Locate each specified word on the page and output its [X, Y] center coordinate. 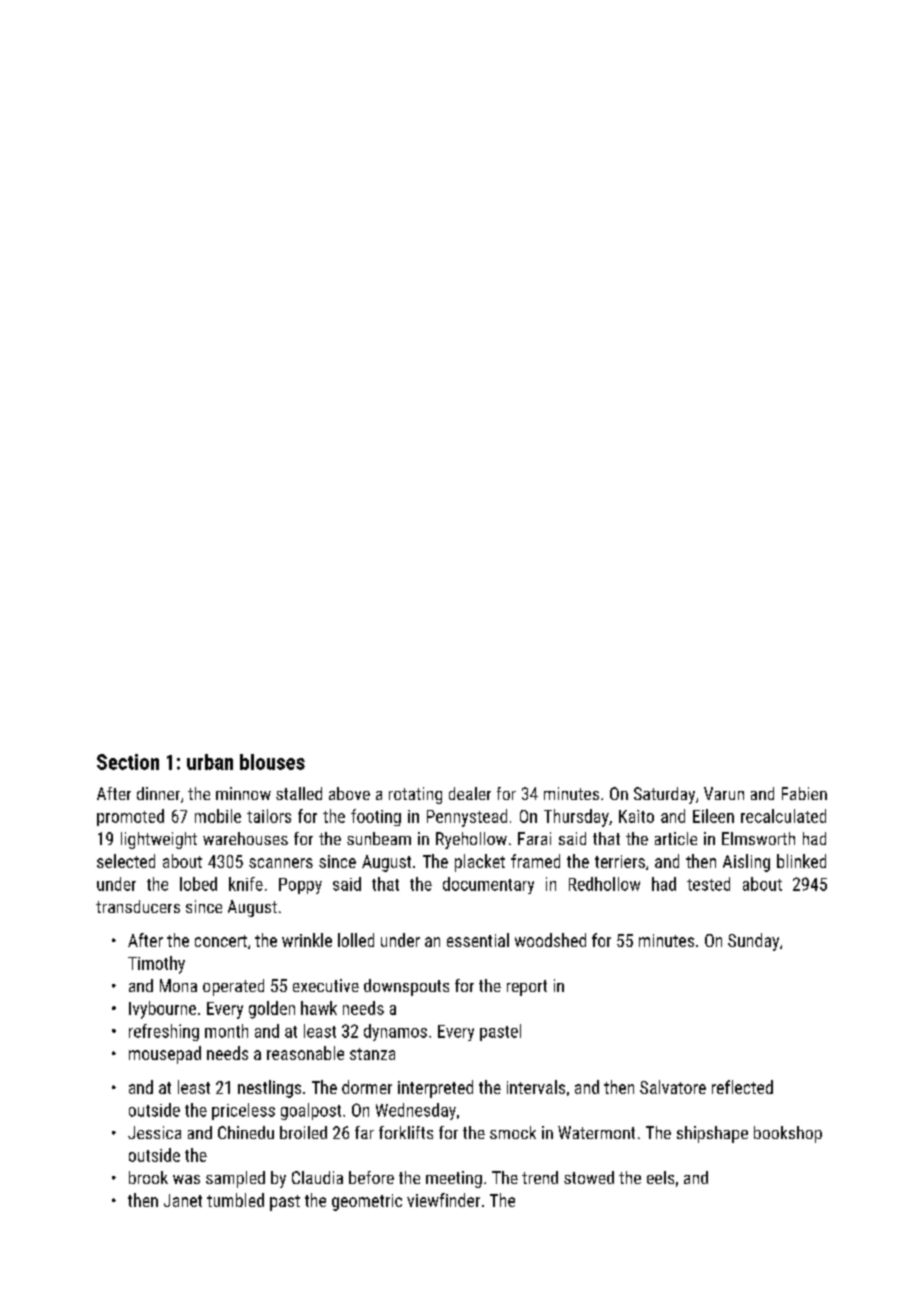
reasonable [305, 1053]
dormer [367, 1087]
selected [126, 861]
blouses [272, 762]
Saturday [664, 795]
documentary [488, 885]
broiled [303, 1132]
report [527, 988]
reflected [742, 1087]
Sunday [753, 942]
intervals [536, 1087]
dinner [158, 793]
